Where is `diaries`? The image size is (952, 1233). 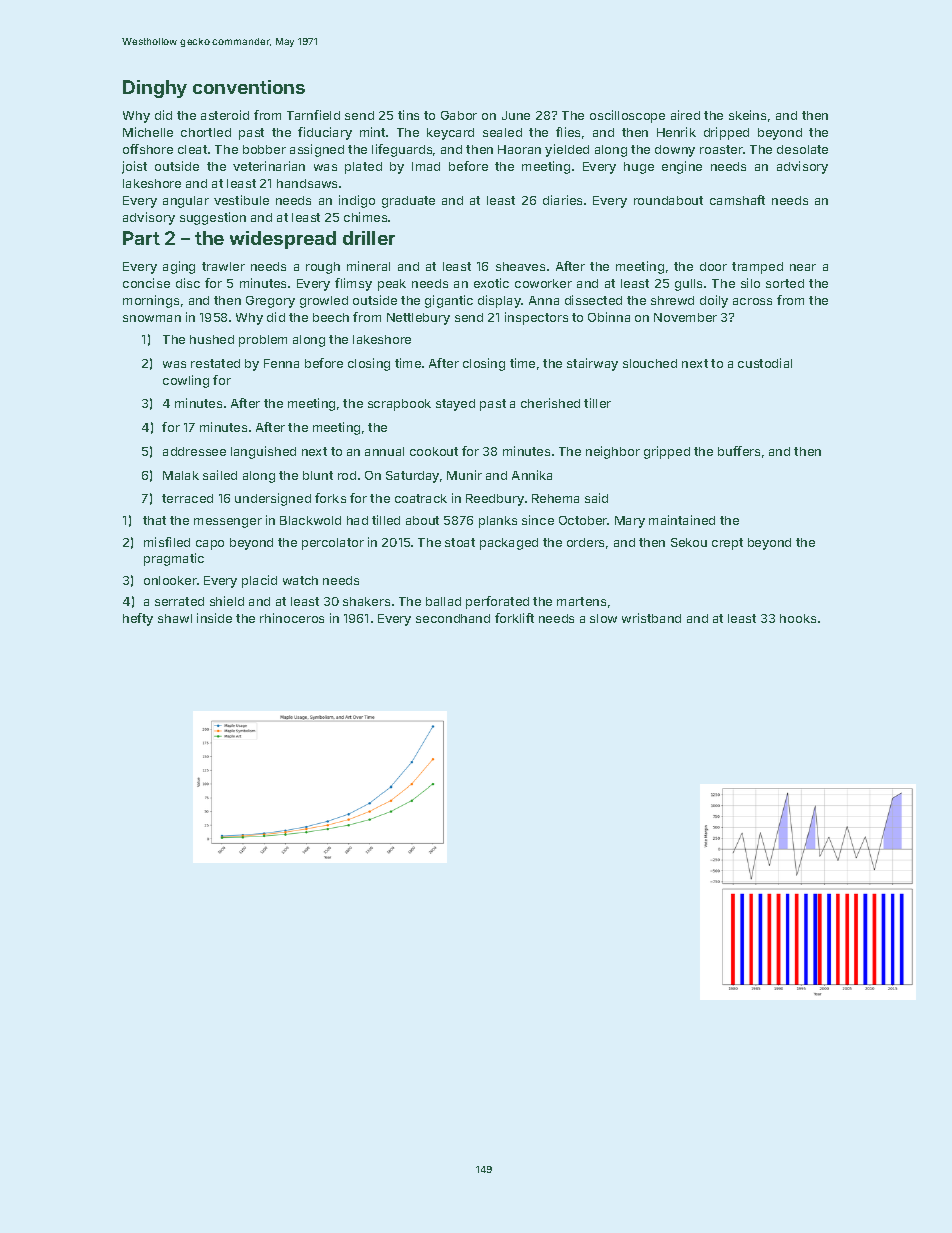 diaries is located at coordinates (562, 200).
